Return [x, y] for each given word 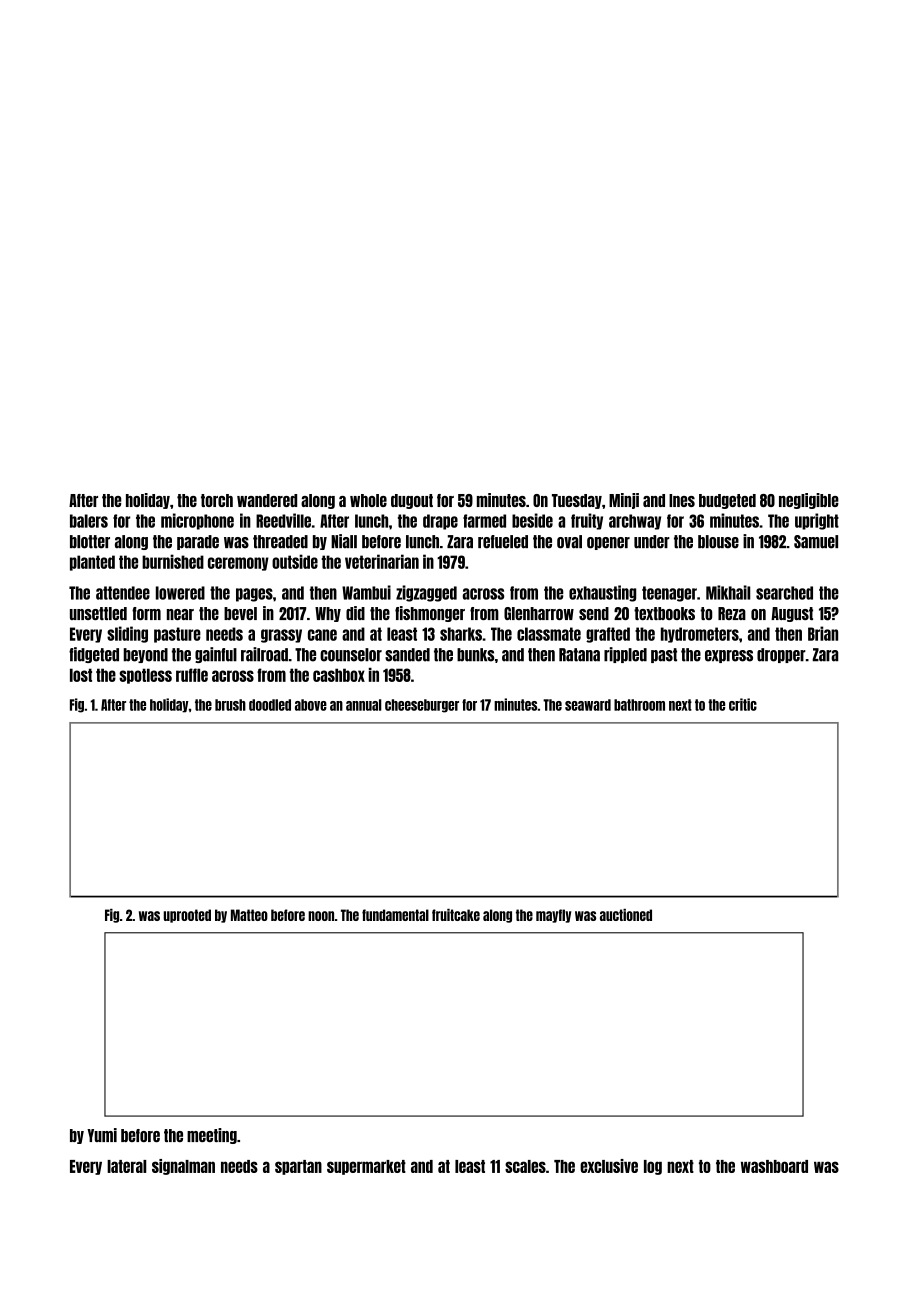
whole [368, 500]
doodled [270, 705]
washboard [774, 1166]
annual [364, 705]
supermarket [366, 1167]
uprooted [187, 916]
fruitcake [456, 915]
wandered [267, 500]
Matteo [249, 915]
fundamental [395, 915]
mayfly [553, 916]
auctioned [626, 915]
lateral [126, 1166]
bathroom [639, 705]
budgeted [727, 501]
